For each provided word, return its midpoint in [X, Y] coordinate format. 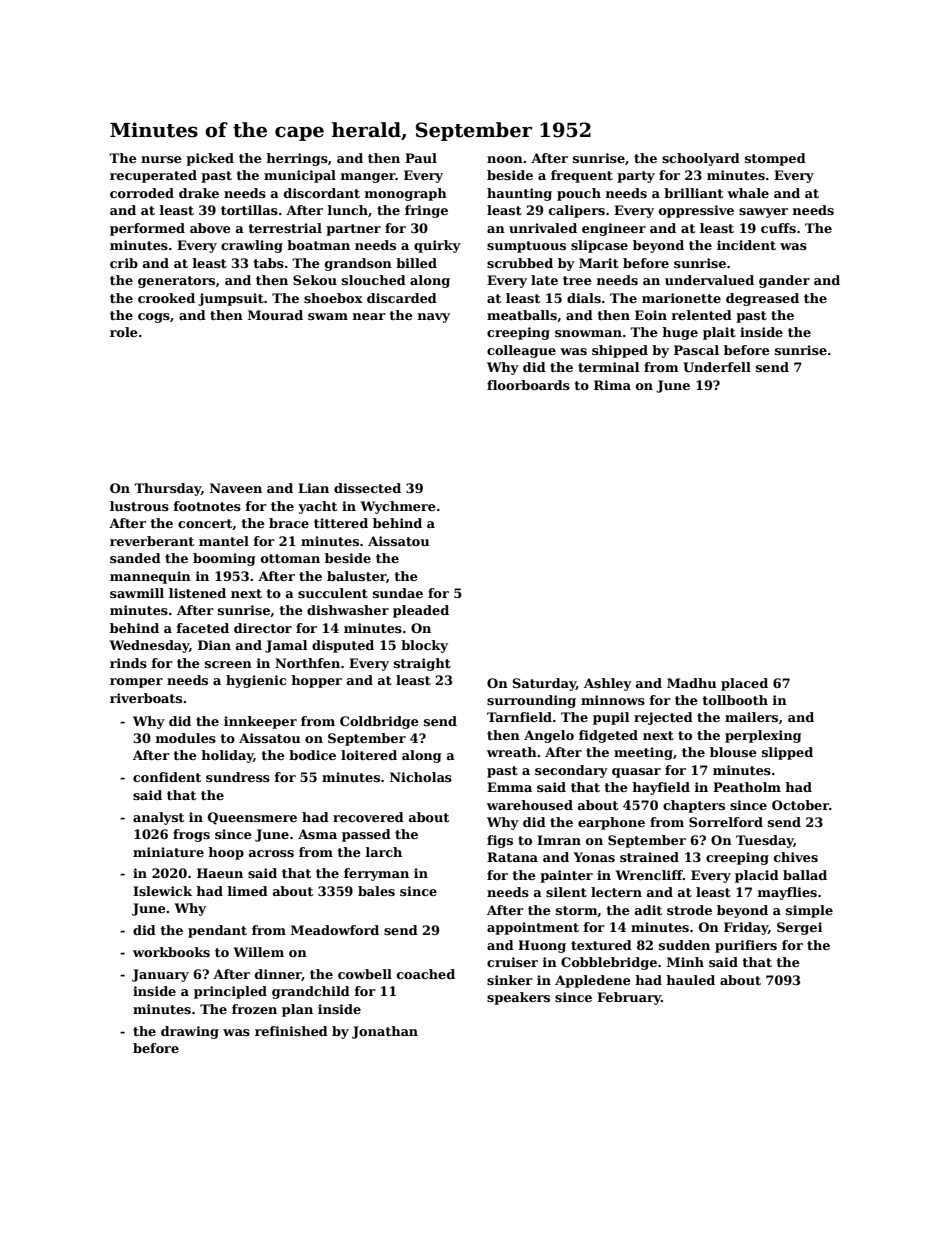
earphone [611, 823]
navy [434, 318]
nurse [161, 159]
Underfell [717, 367]
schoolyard [701, 159]
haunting [519, 194]
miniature [168, 852]
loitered [369, 755]
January [160, 975]
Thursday [167, 489]
